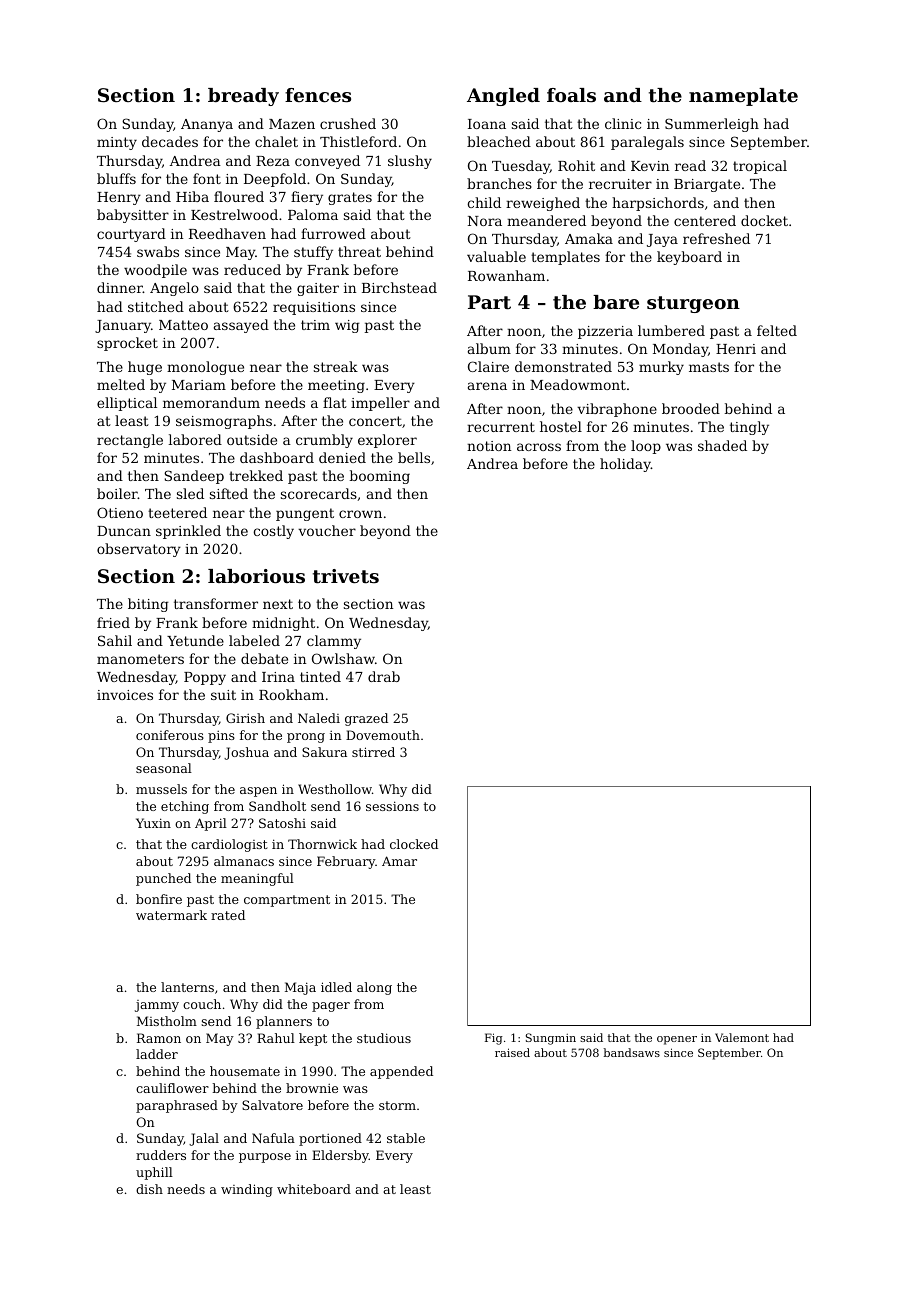  What do you see at coordinates (163, 879) in the screenshot?
I see `punched` at bounding box center [163, 879].
